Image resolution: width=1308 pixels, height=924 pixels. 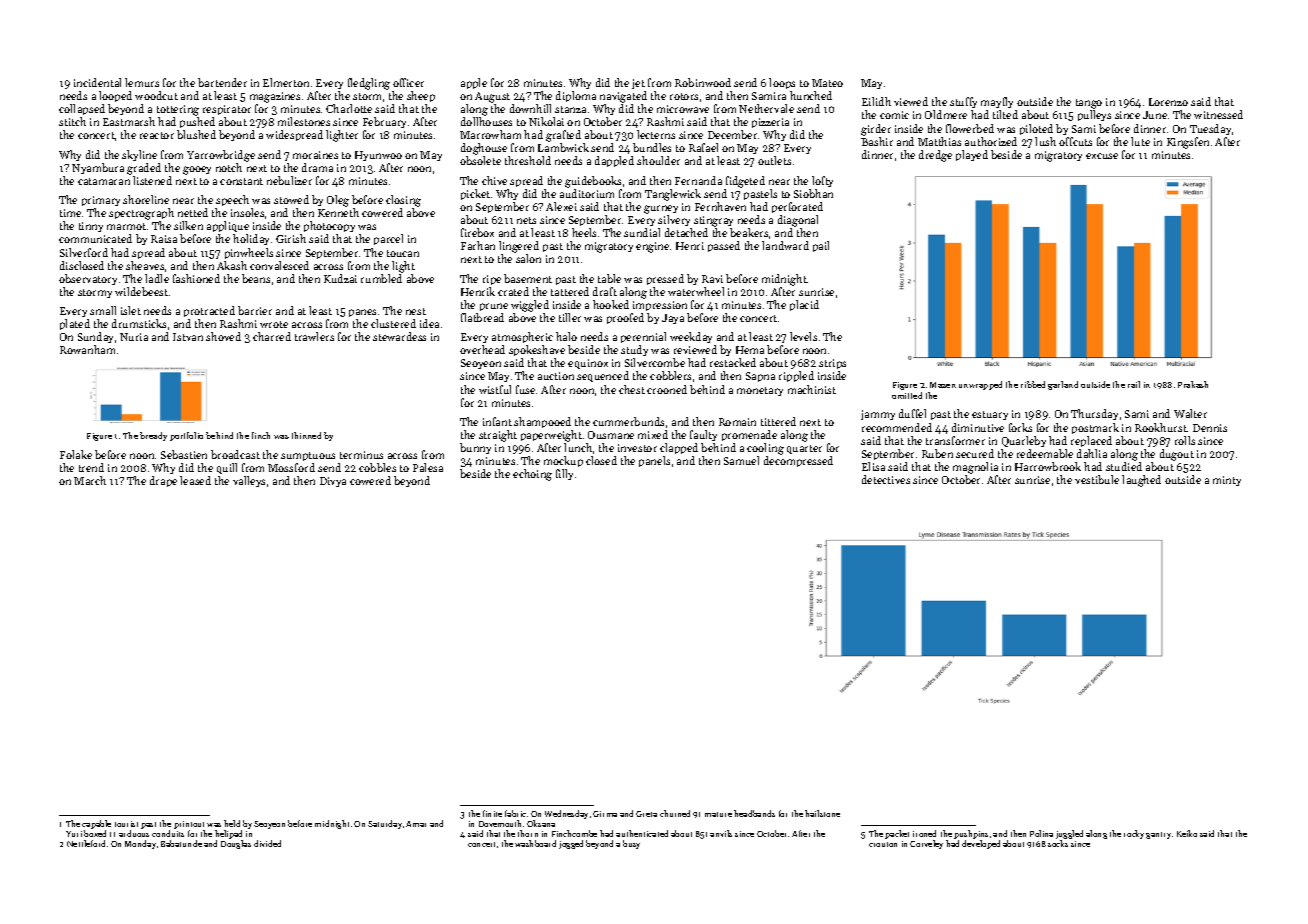 I want to click on pushed, so click(x=197, y=122).
